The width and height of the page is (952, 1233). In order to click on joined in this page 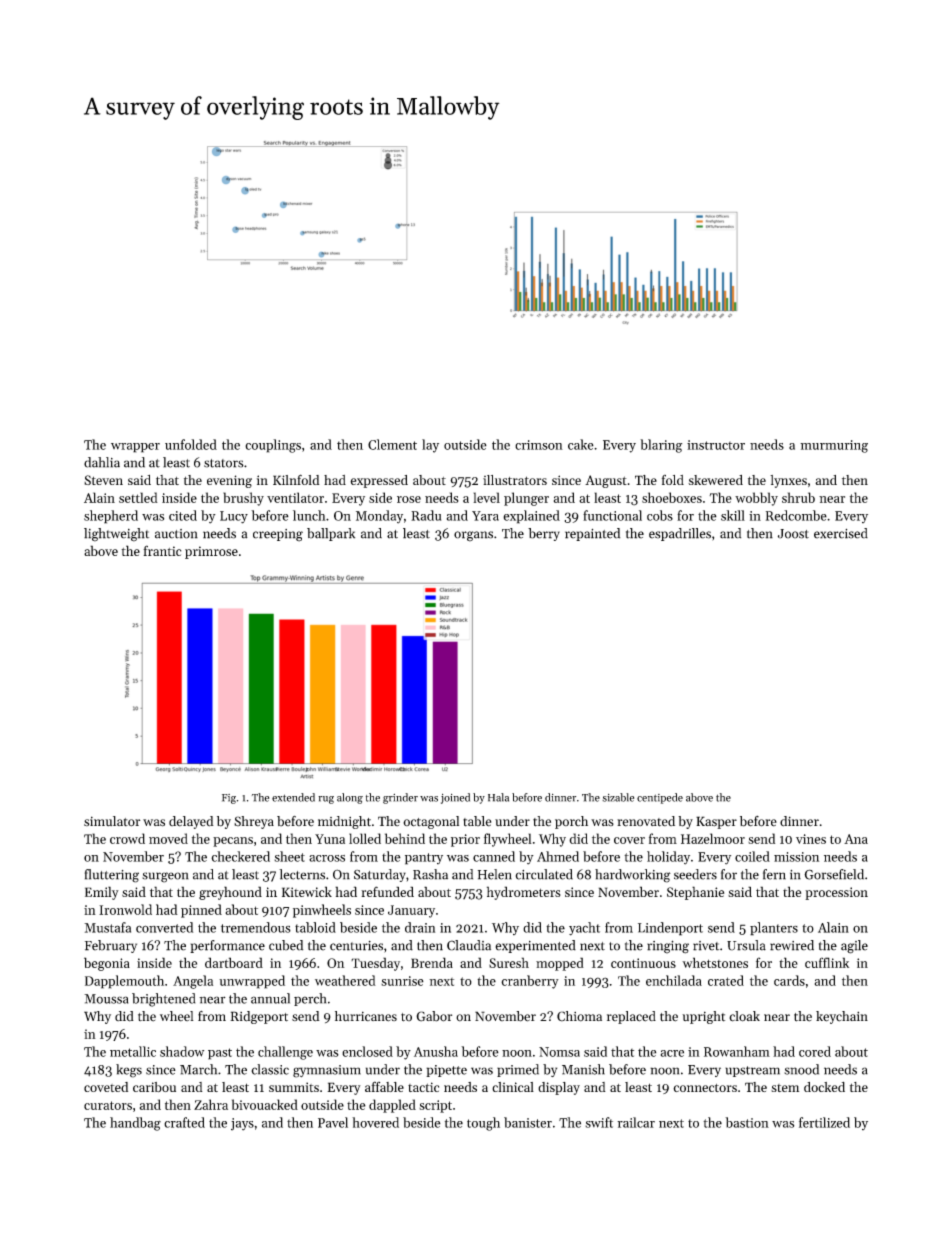, I will do `click(455, 798)`.
